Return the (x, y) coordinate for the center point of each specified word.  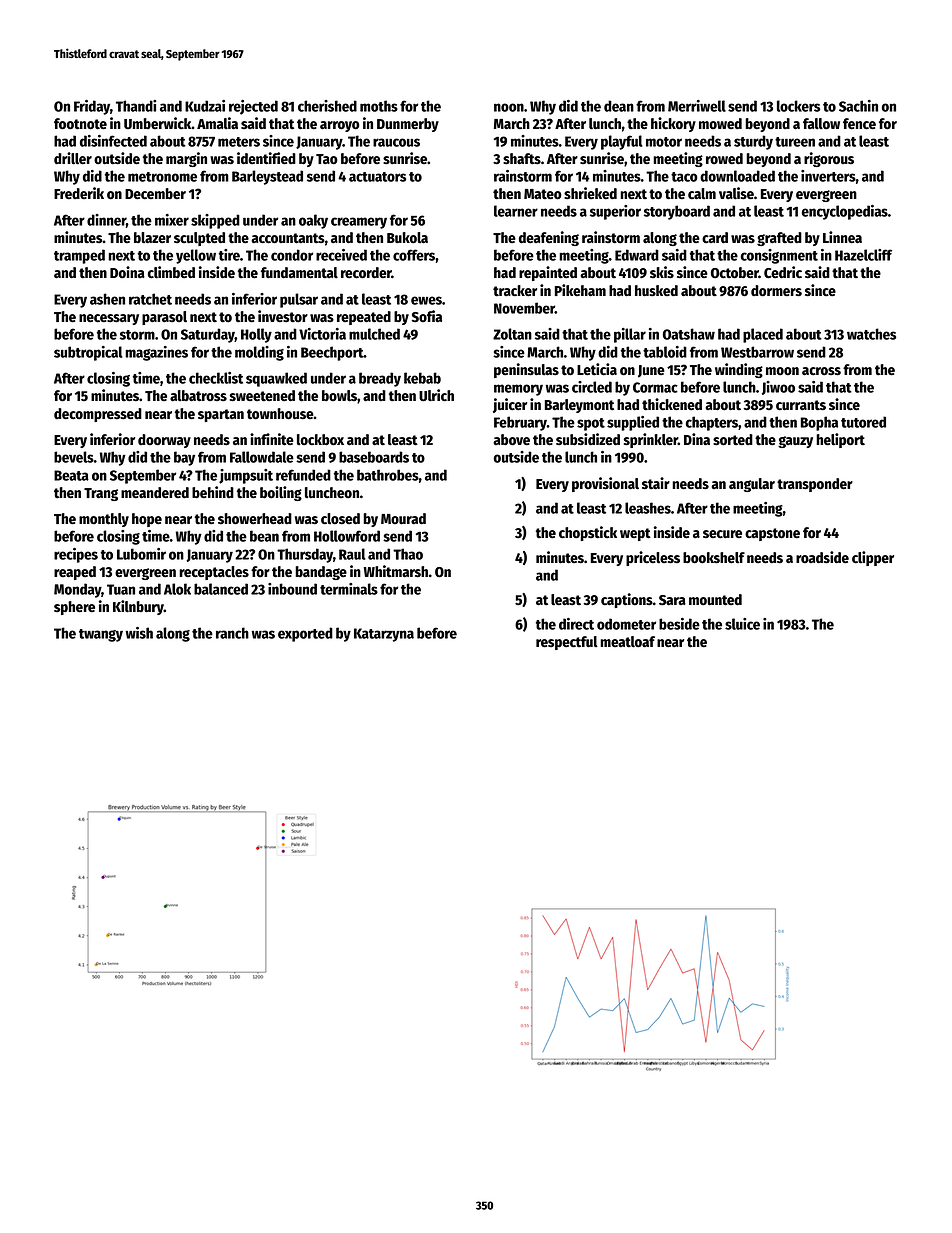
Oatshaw (689, 334)
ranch (232, 633)
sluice (742, 624)
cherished (327, 106)
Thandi (136, 106)
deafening (549, 238)
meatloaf (627, 642)
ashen (107, 299)
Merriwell (697, 106)
